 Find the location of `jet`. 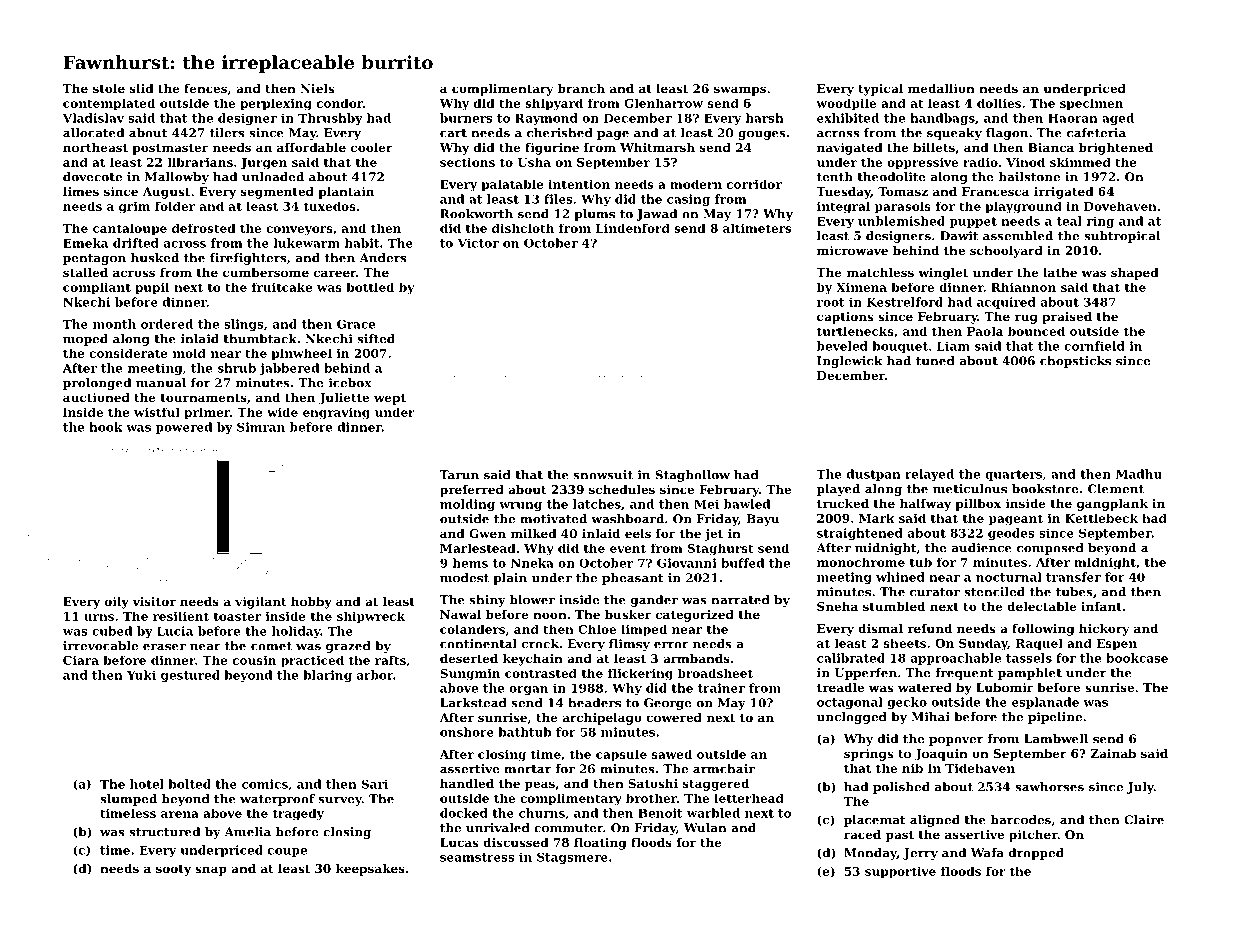

jet is located at coordinates (713, 535).
